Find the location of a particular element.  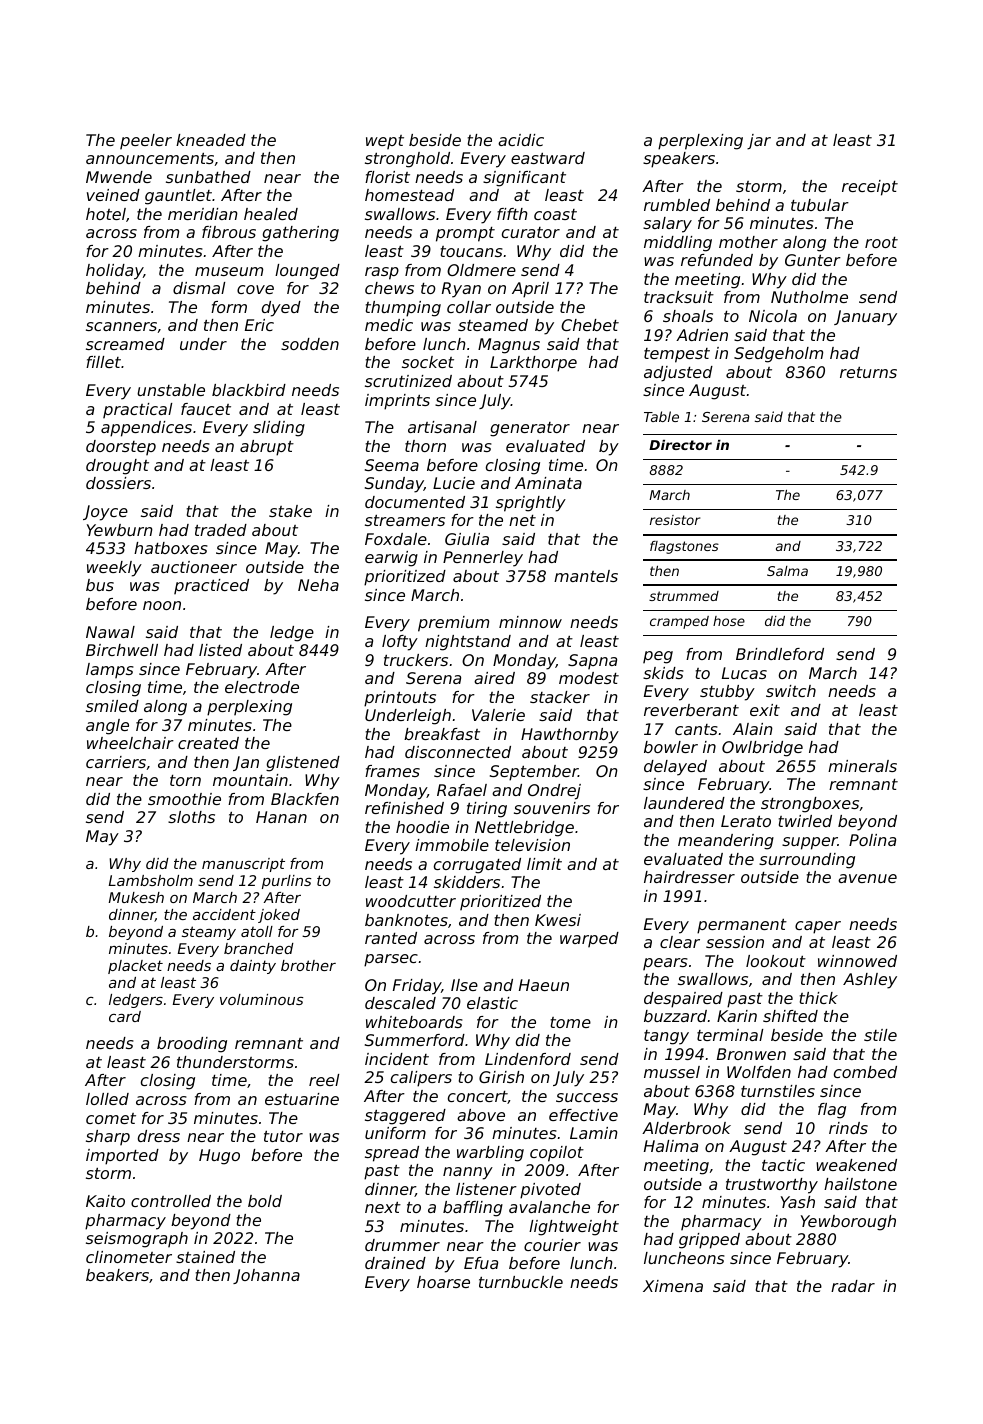

lightweight is located at coordinates (574, 1228).
